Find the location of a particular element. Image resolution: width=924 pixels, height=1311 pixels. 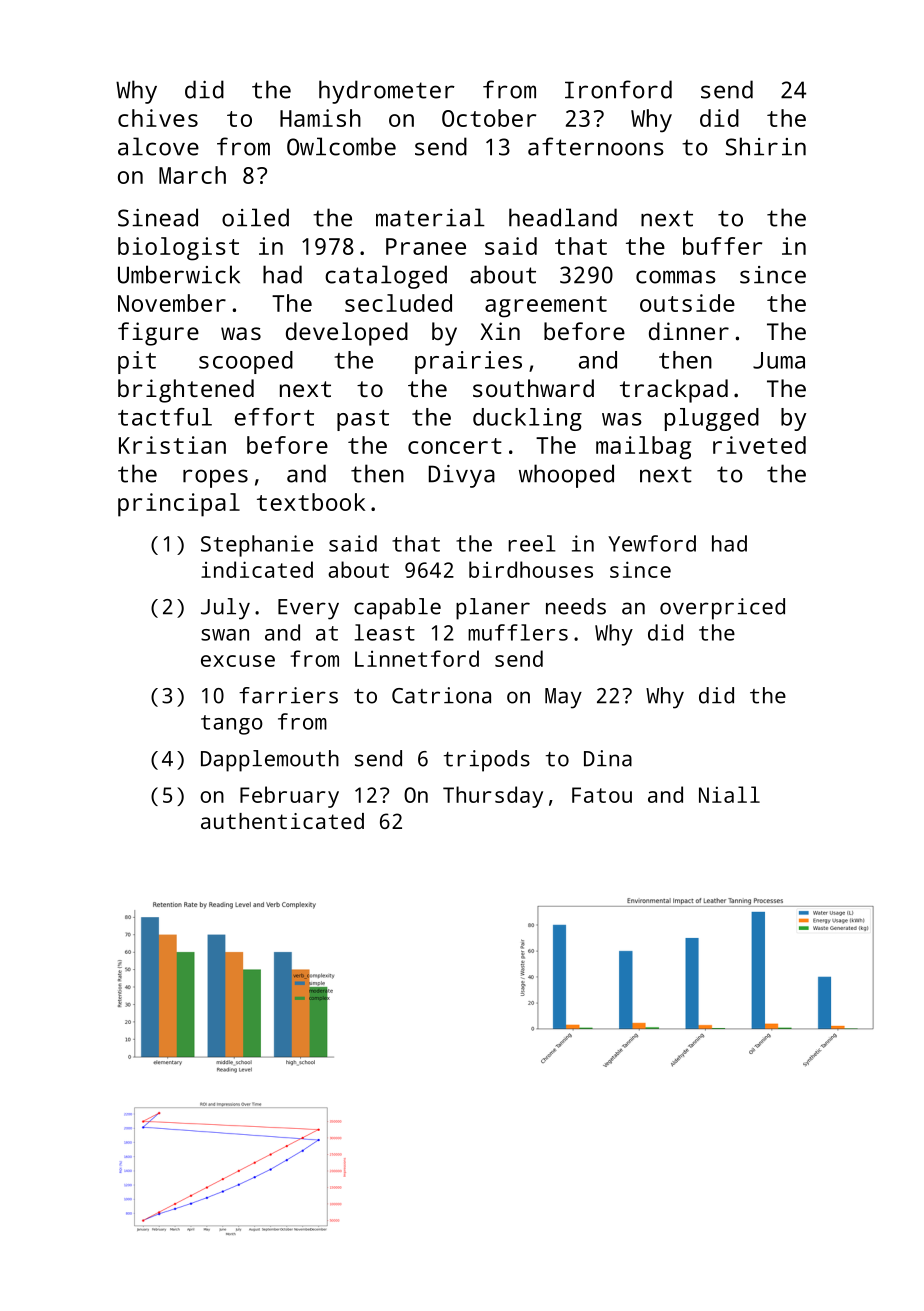

tripods is located at coordinates (487, 761).
